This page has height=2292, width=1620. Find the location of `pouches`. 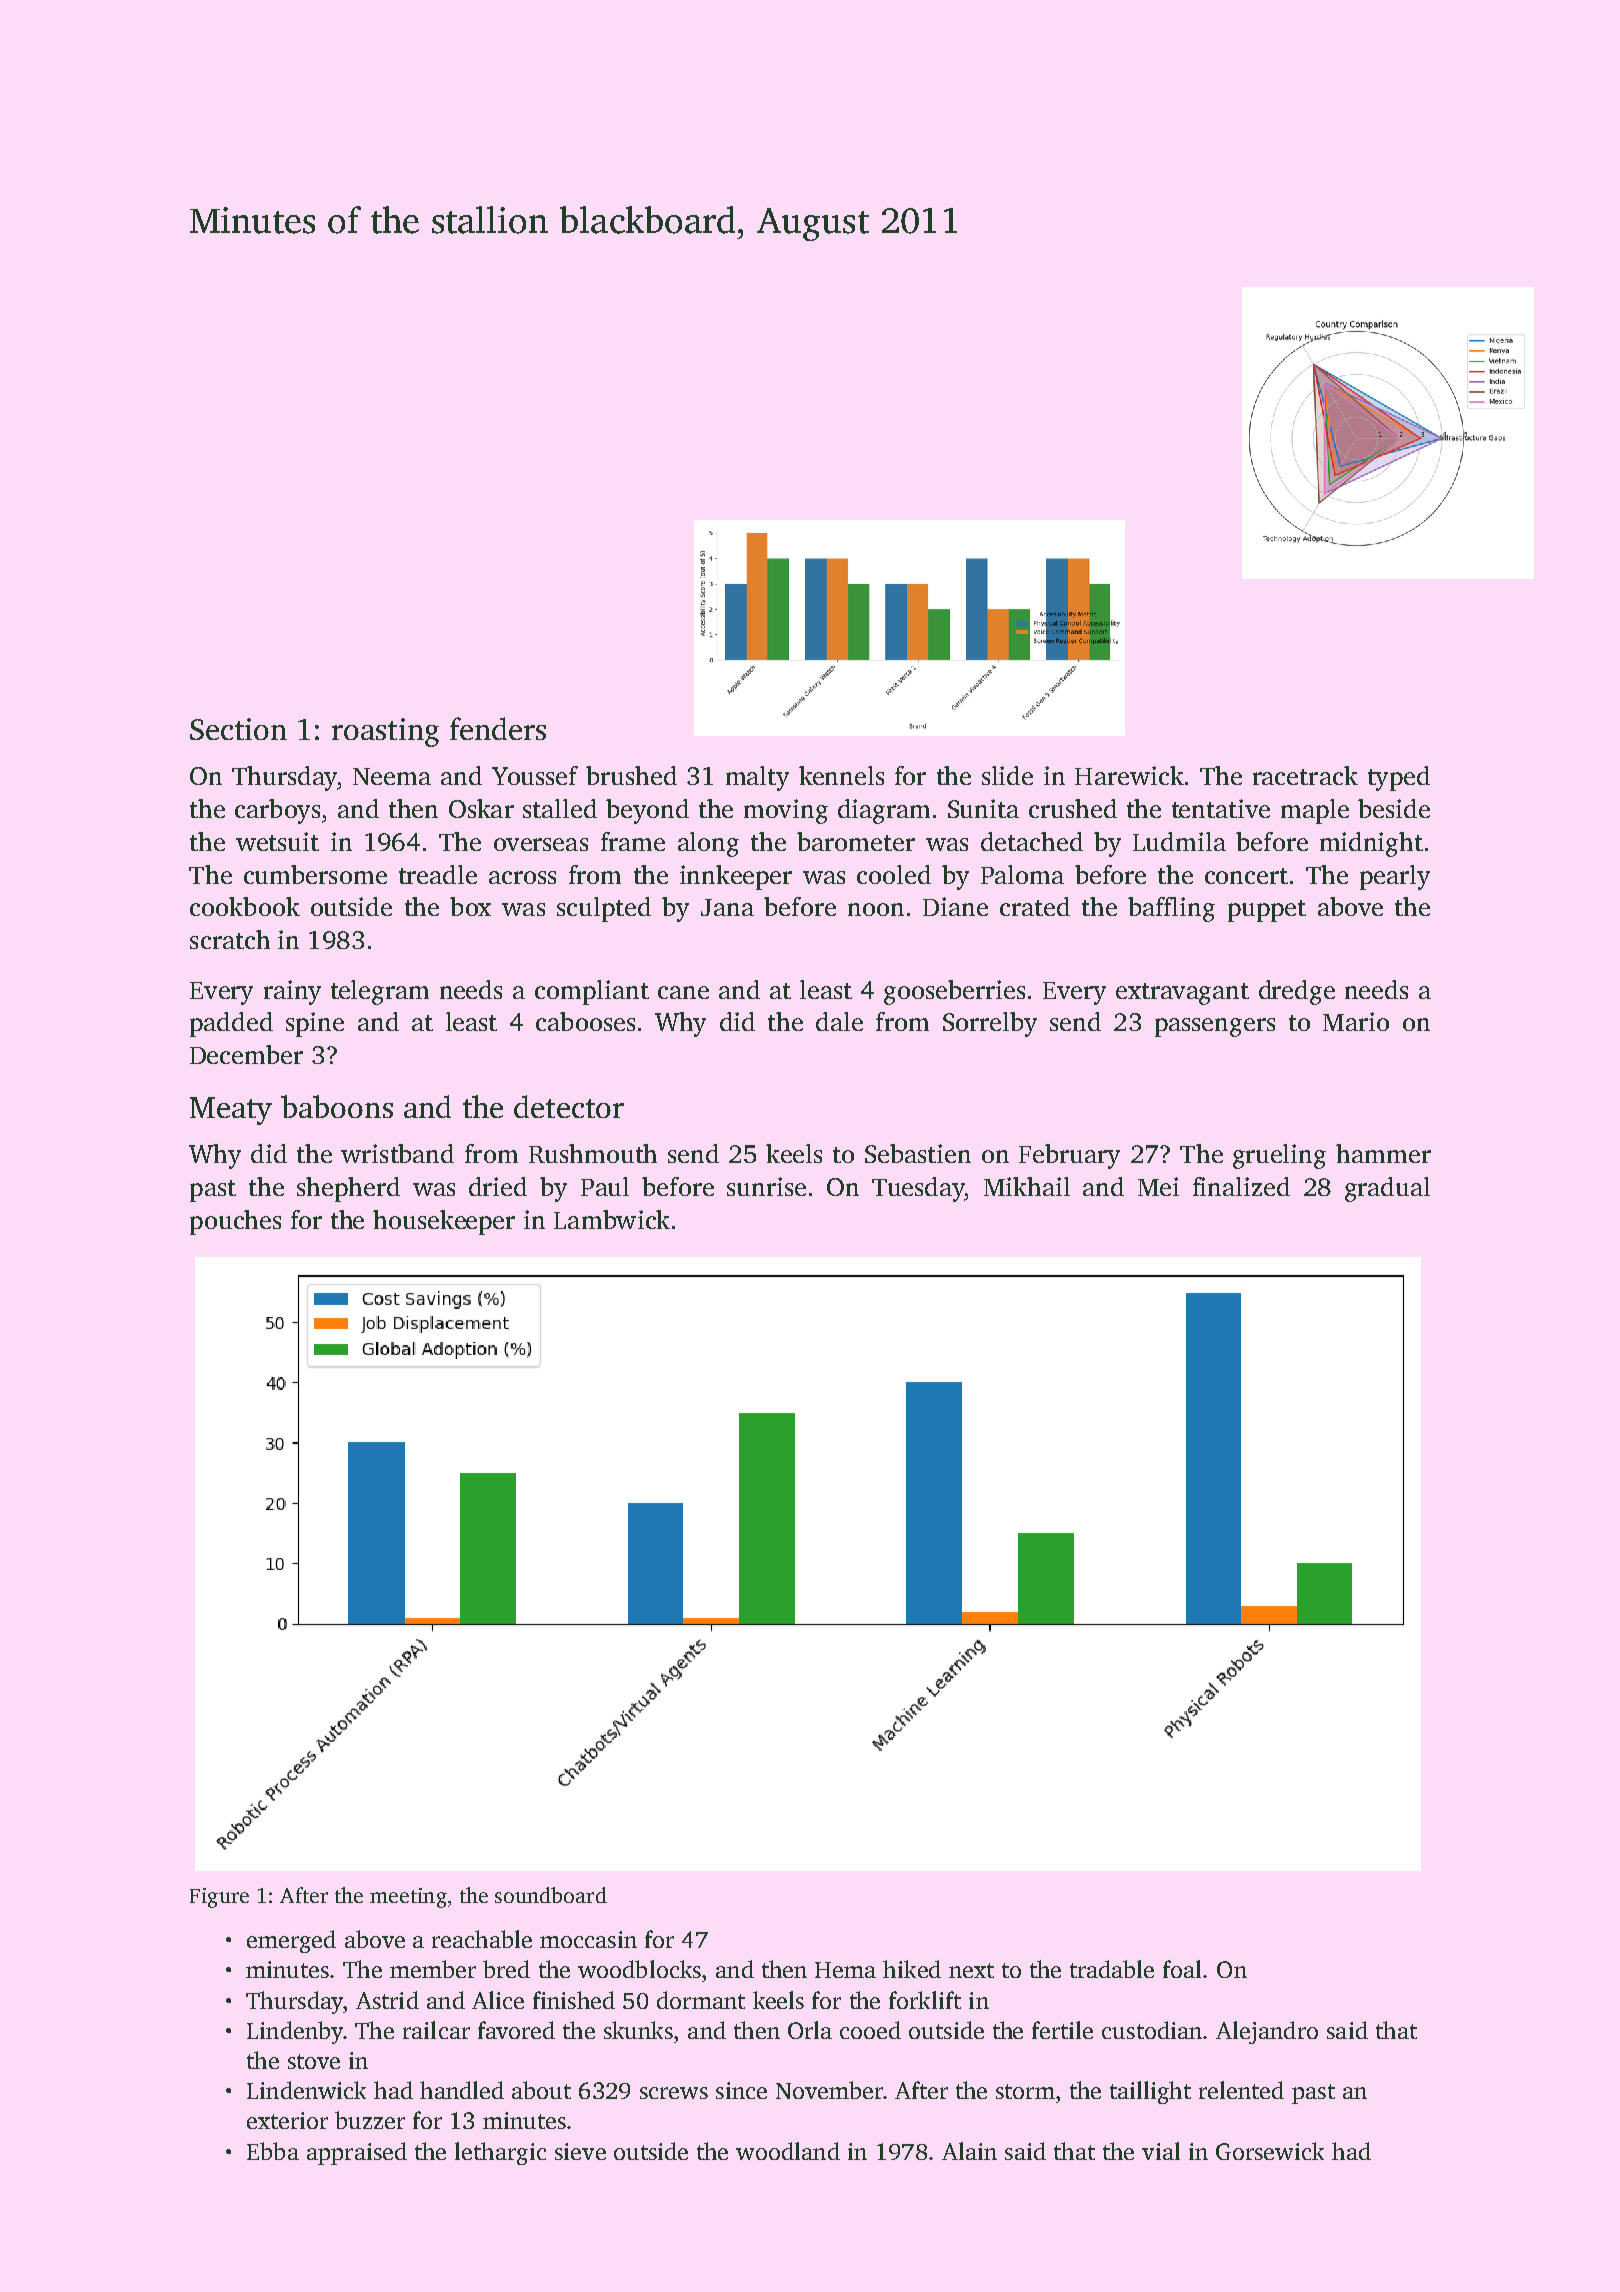

pouches is located at coordinates (235, 1222).
